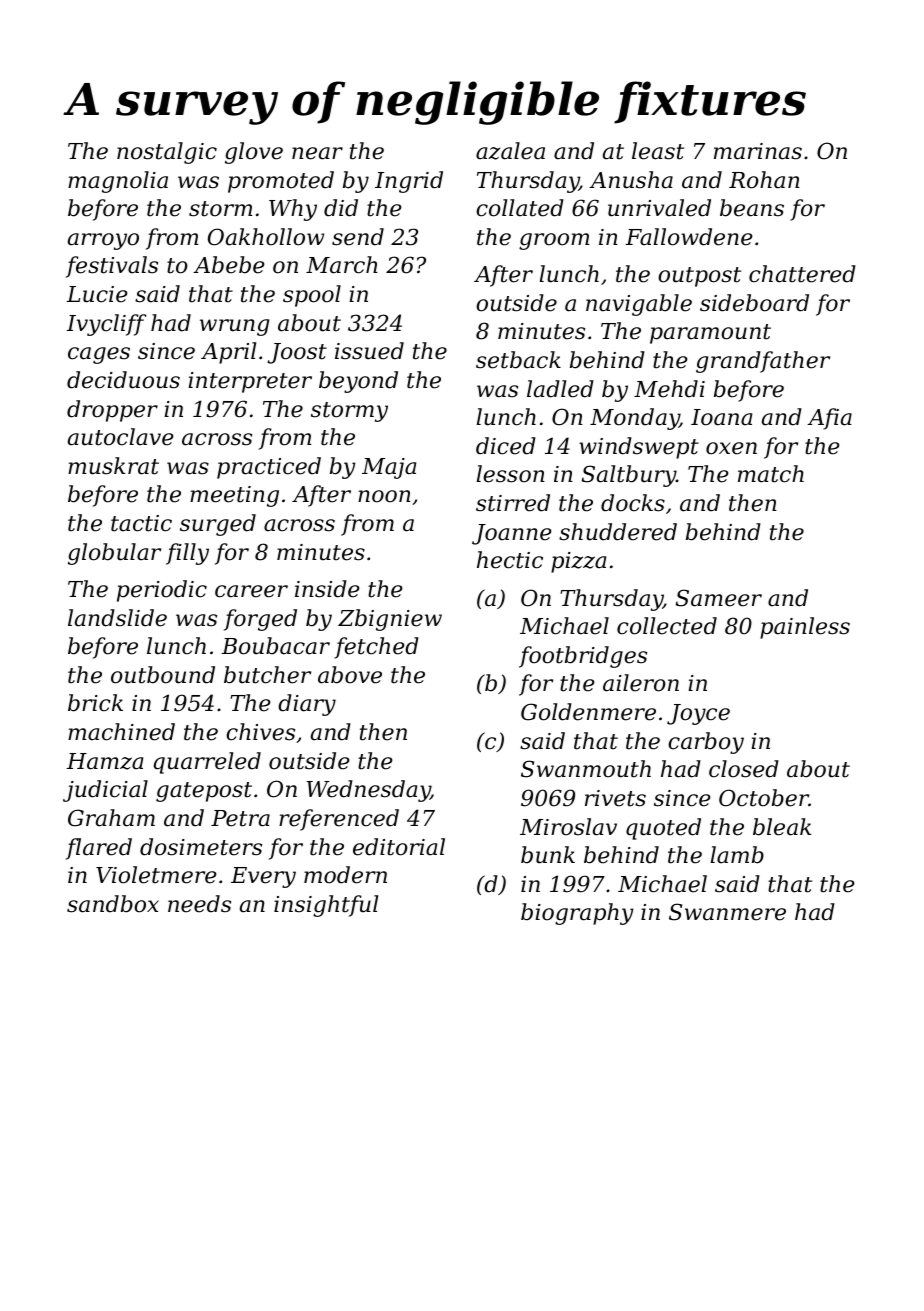 The width and height of the screenshot is (924, 1311). What do you see at coordinates (639, 448) in the screenshot?
I see `windswept` at bounding box center [639, 448].
